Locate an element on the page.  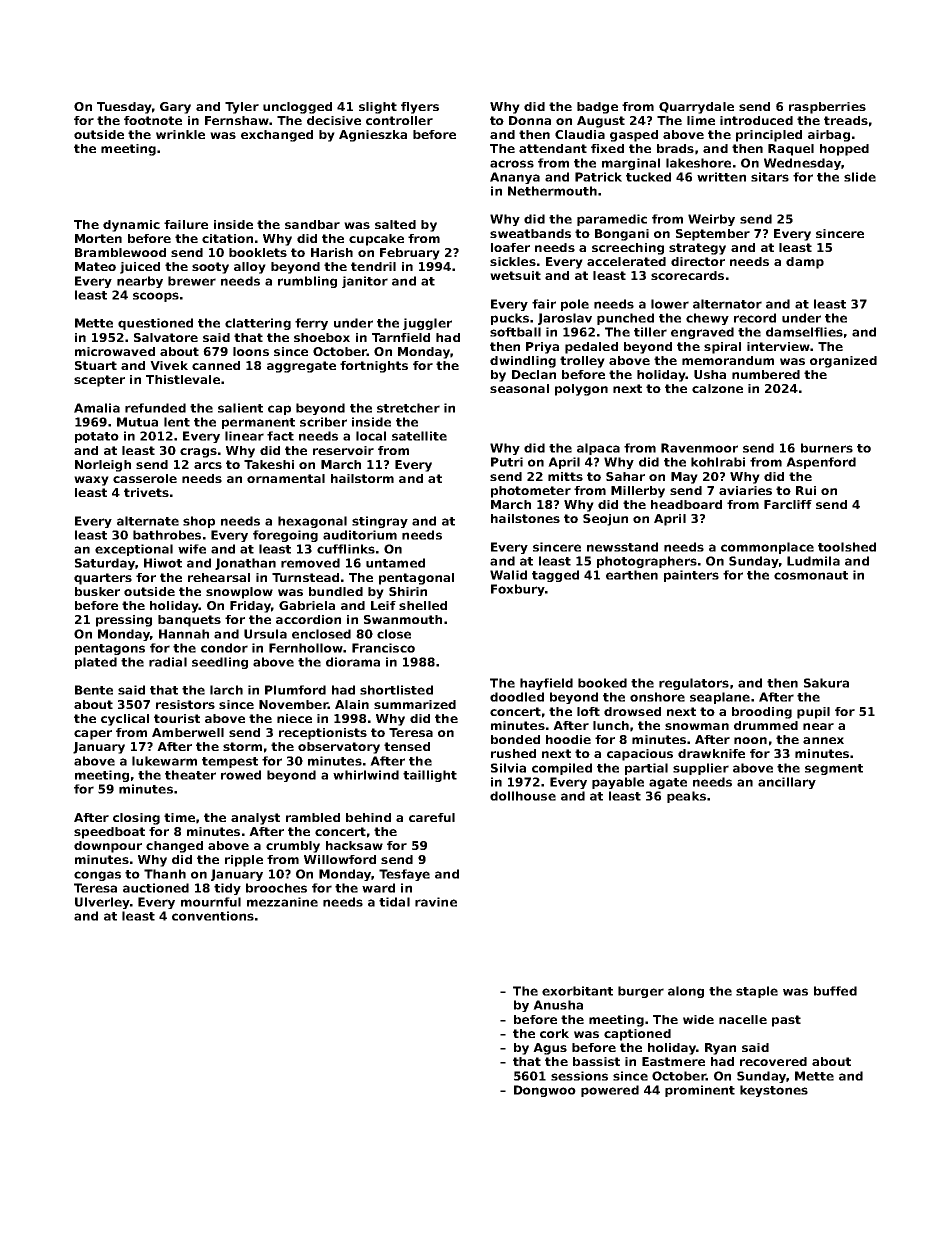
Agnieszka is located at coordinates (373, 136).
